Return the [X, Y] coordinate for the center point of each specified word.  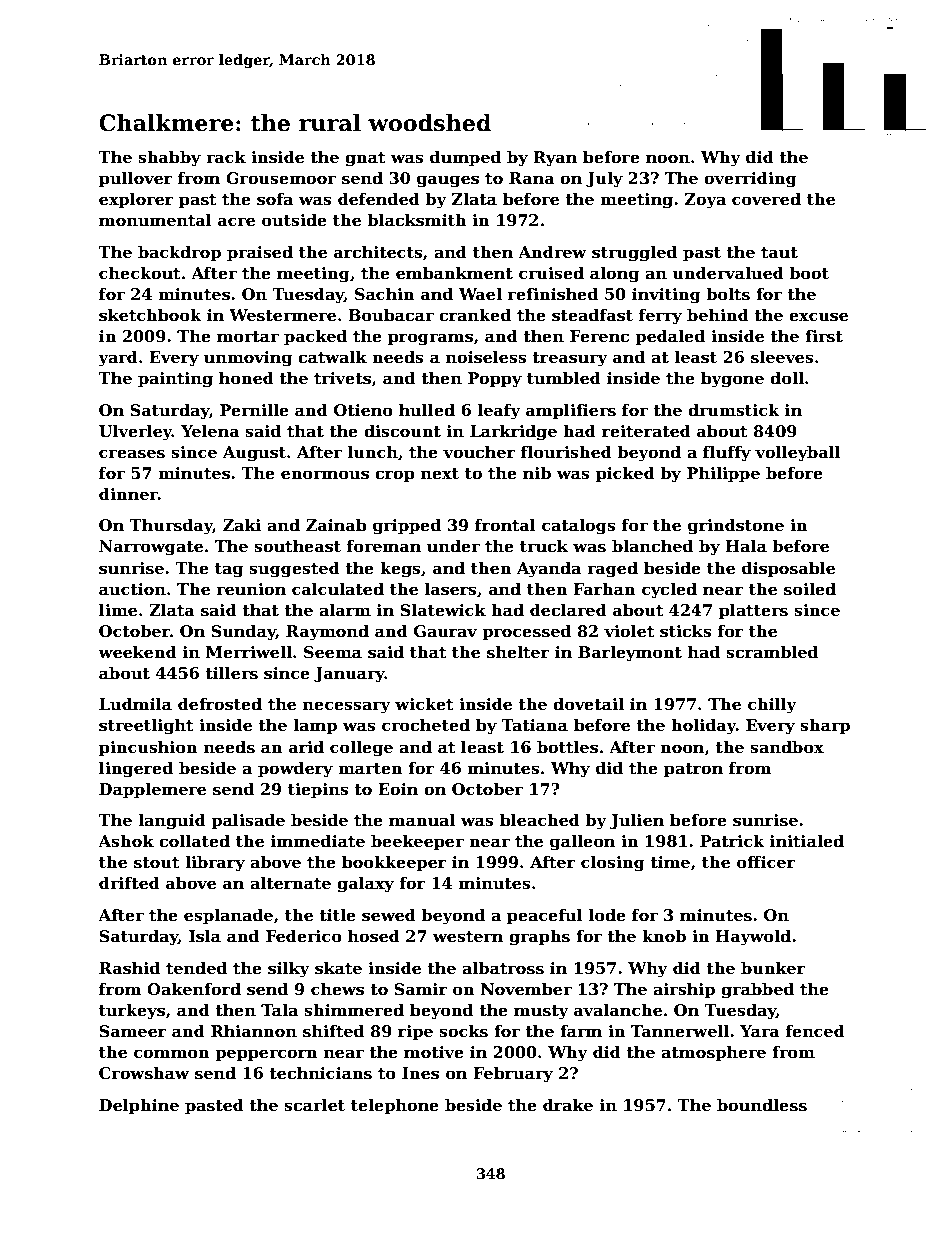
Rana [532, 178]
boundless [762, 1105]
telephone [395, 1106]
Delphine [139, 1106]
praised [260, 253]
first [824, 336]
